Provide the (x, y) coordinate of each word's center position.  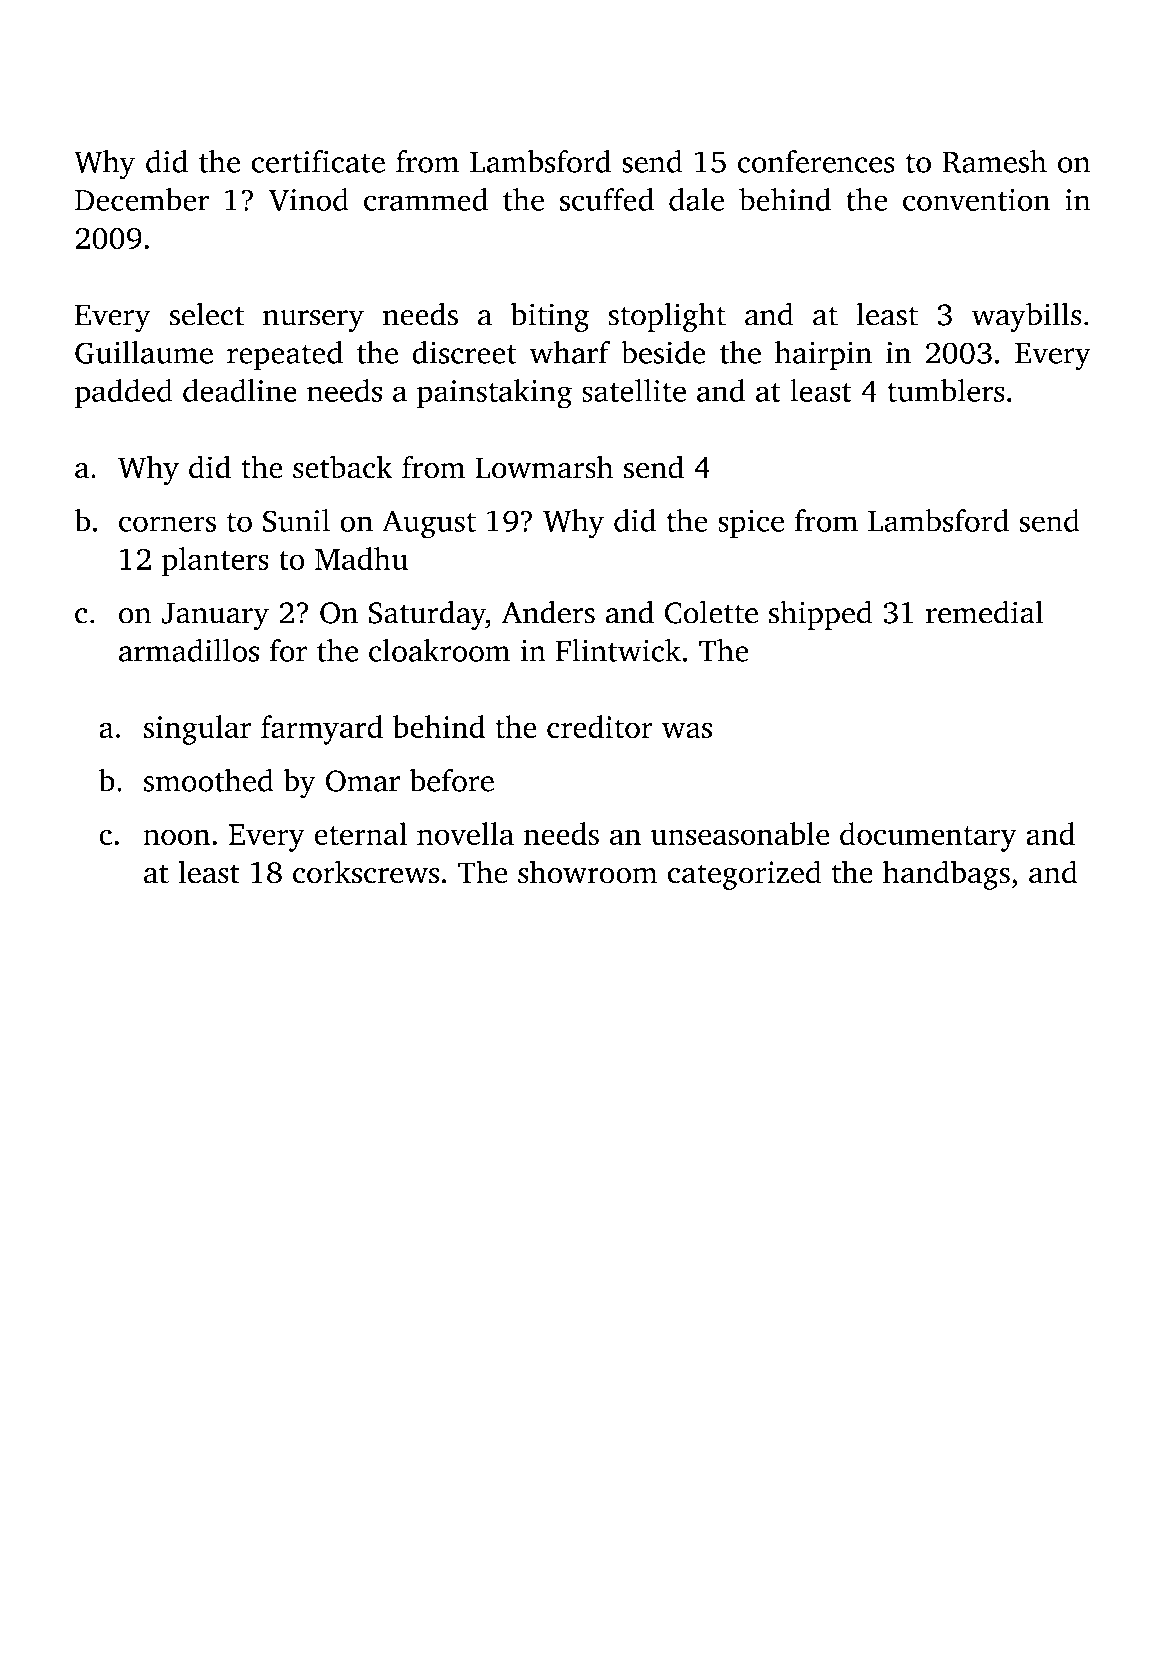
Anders (548, 612)
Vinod (309, 199)
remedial (985, 612)
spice (751, 524)
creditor (600, 727)
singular (198, 730)
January (215, 616)
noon (176, 837)
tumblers (946, 390)
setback (343, 467)
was (687, 730)
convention (976, 200)
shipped (821, 615)
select (206, 314)
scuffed (607, 199)
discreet (464, 352)
